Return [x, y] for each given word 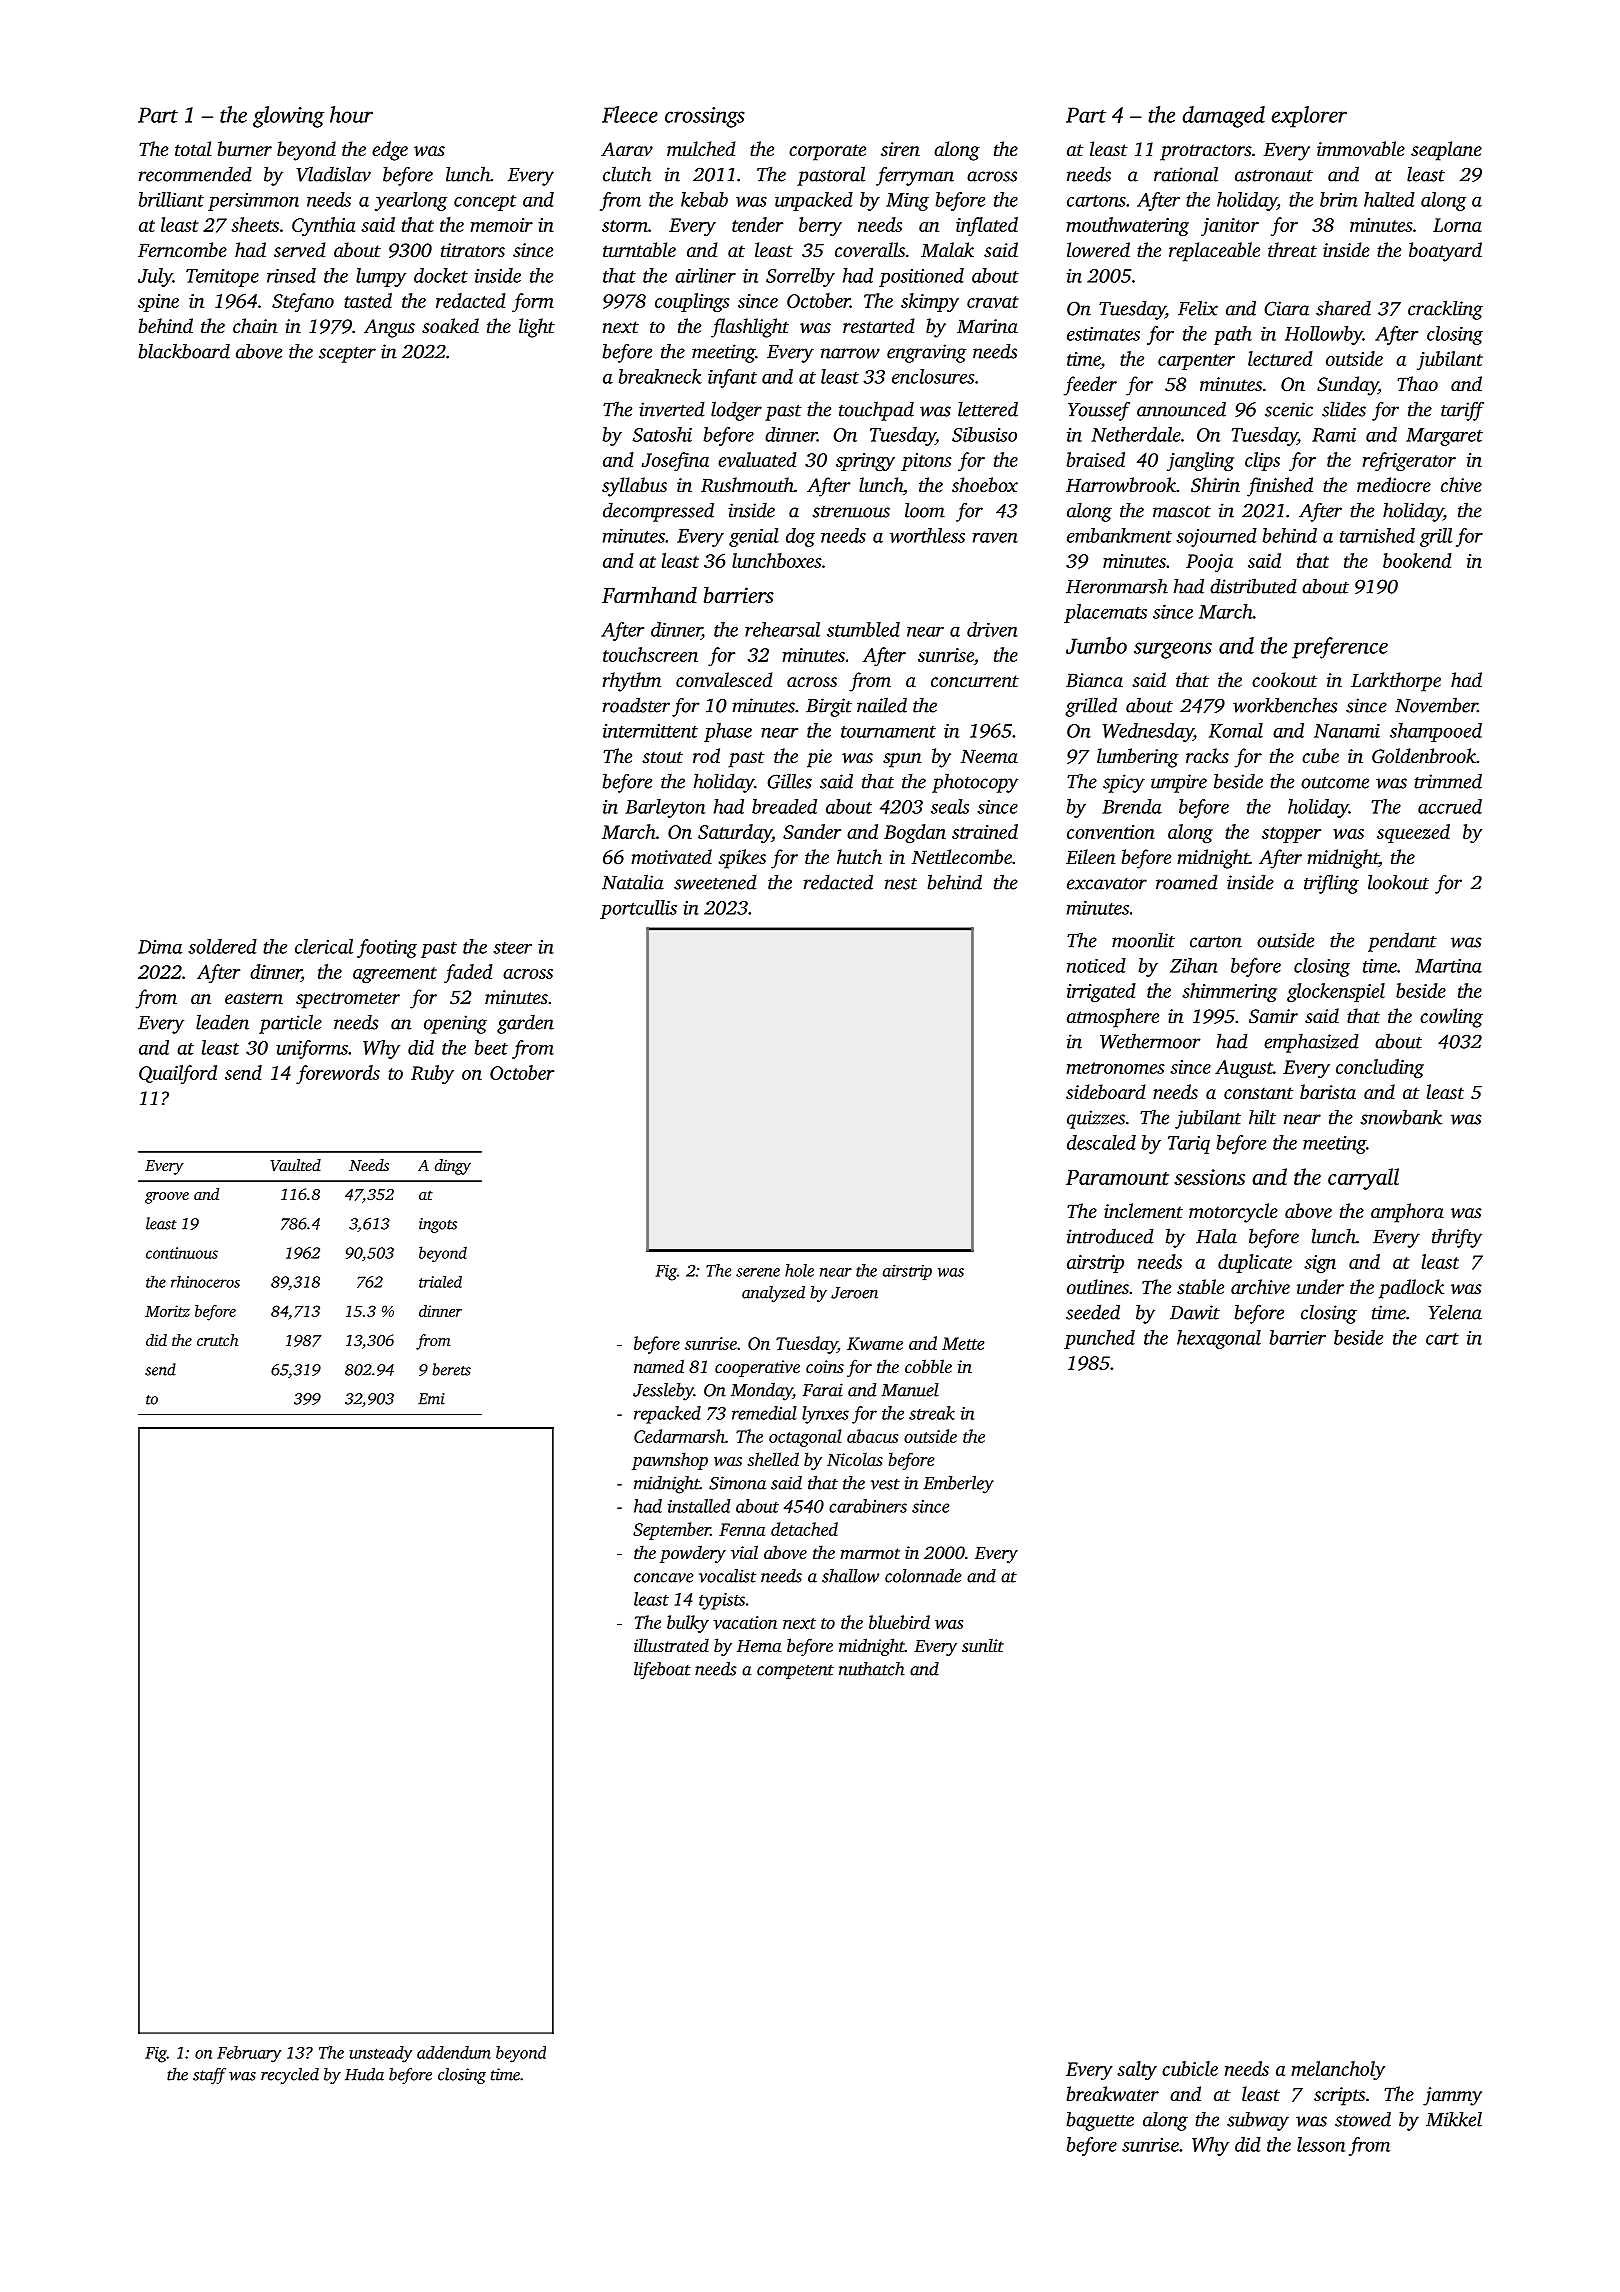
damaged [1223, 117]
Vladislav [333, 174]
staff [209, 2076]
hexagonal [1219, 1339]
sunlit [983, 1645]
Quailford [178, 1074]
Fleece [630, 114]
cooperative [757, 1368]
